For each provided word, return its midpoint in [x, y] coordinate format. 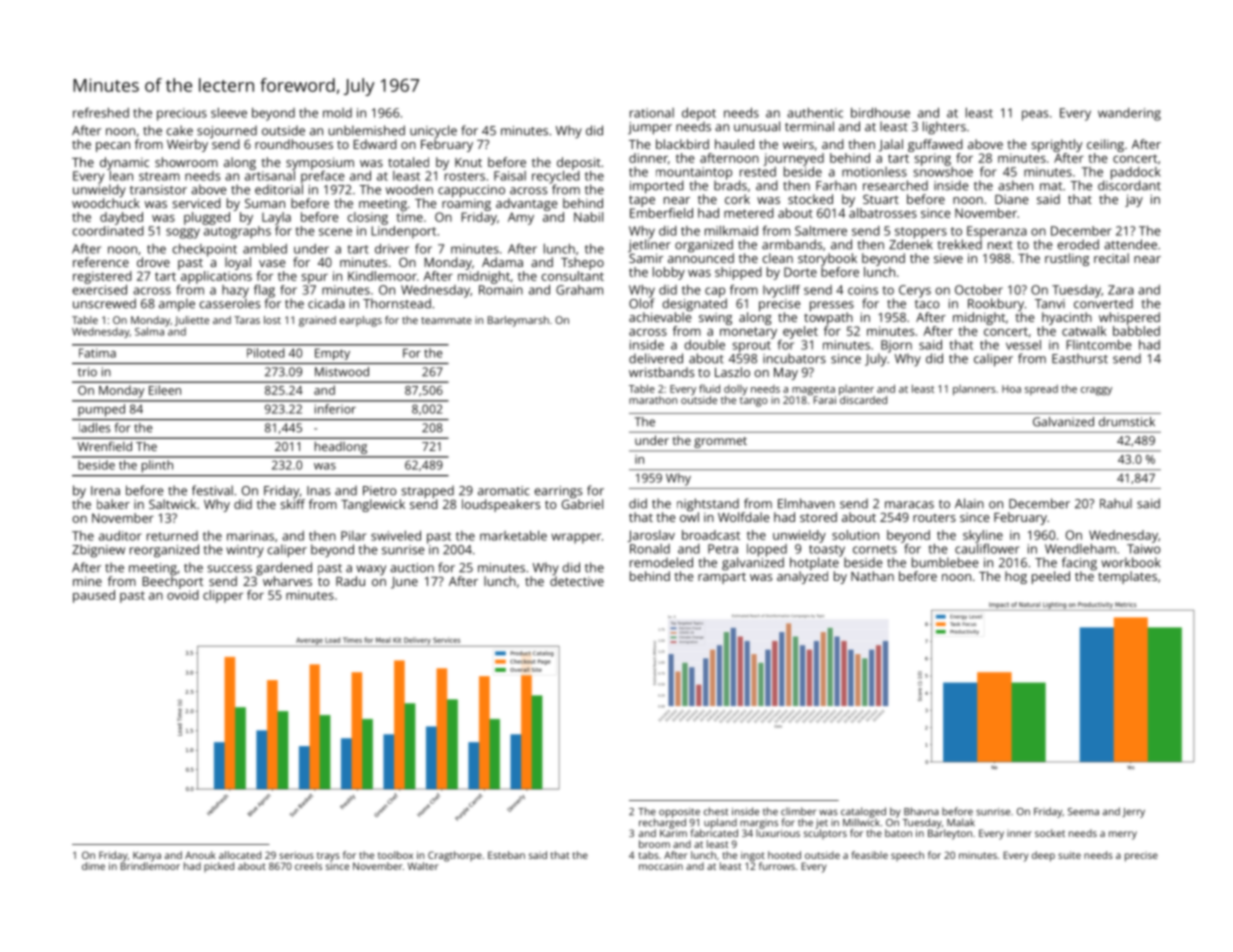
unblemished [367, 130]
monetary [748, 333]
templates [1127, 577]
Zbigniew [98, 551]
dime [93, 866]
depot [699, 114]
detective [577, 581]
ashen [1015, 185]
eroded [1078, 244]
